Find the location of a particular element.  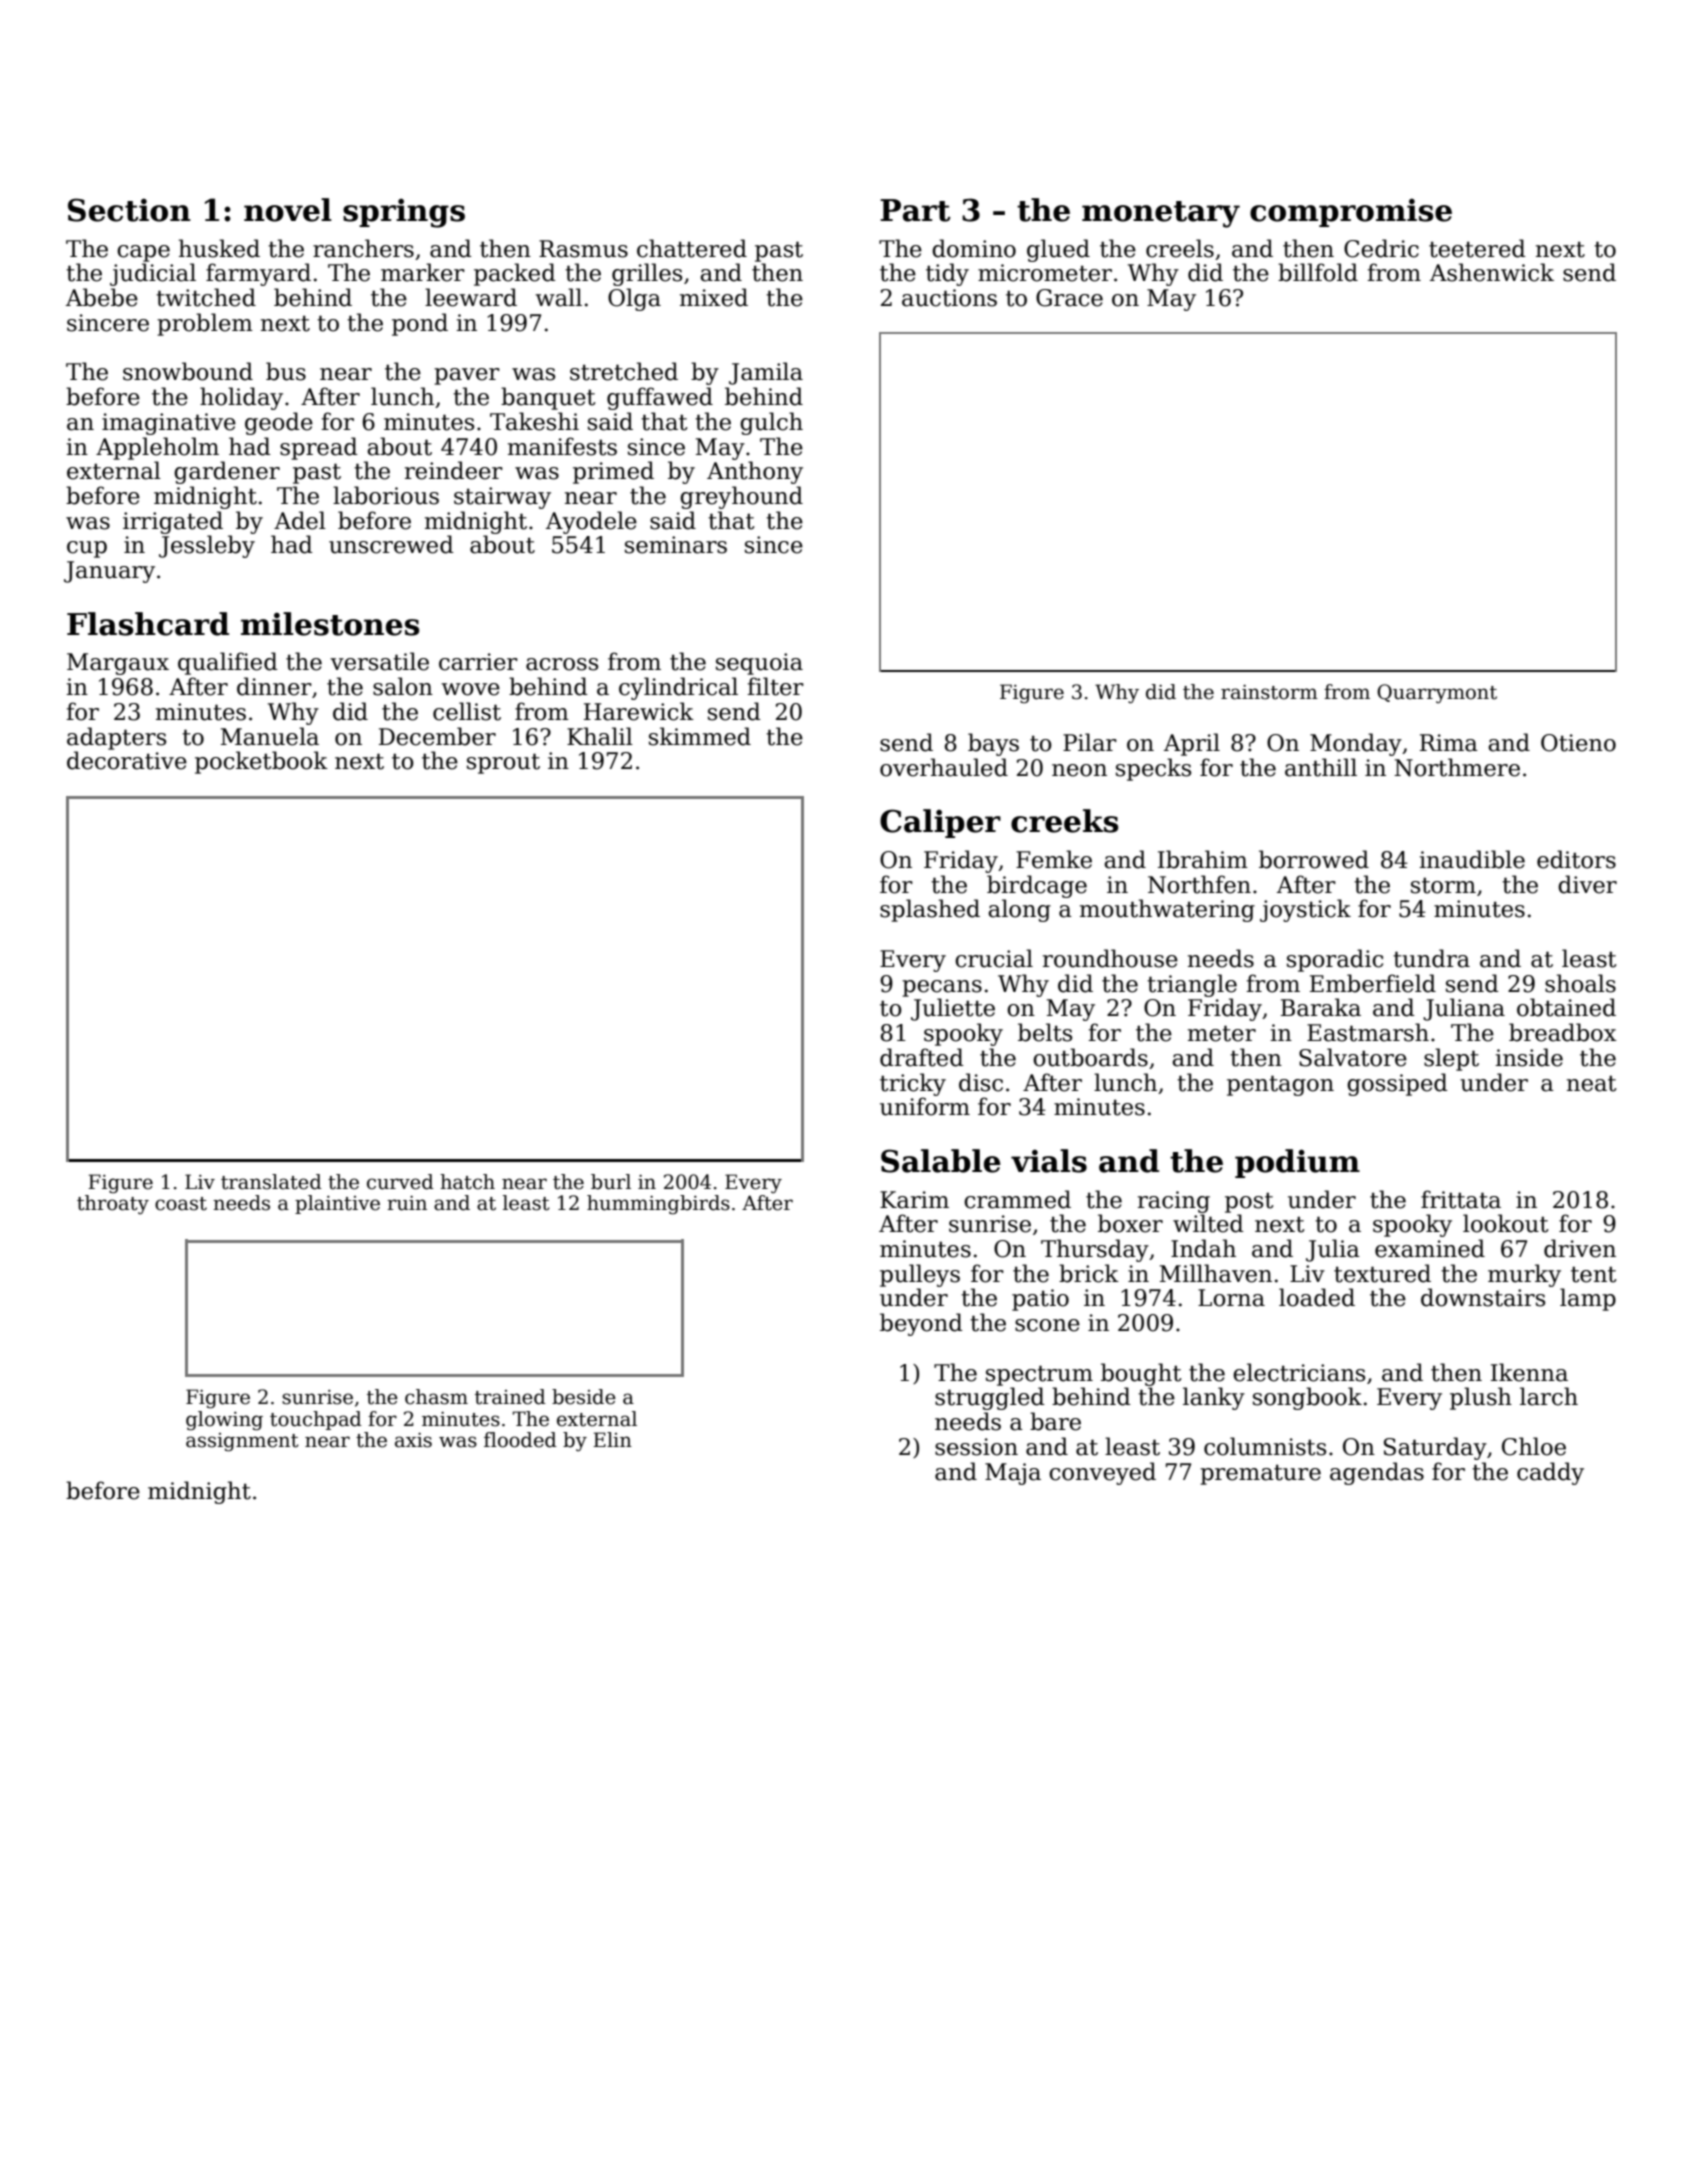

skimmed is located at coordinates (700, 736).
